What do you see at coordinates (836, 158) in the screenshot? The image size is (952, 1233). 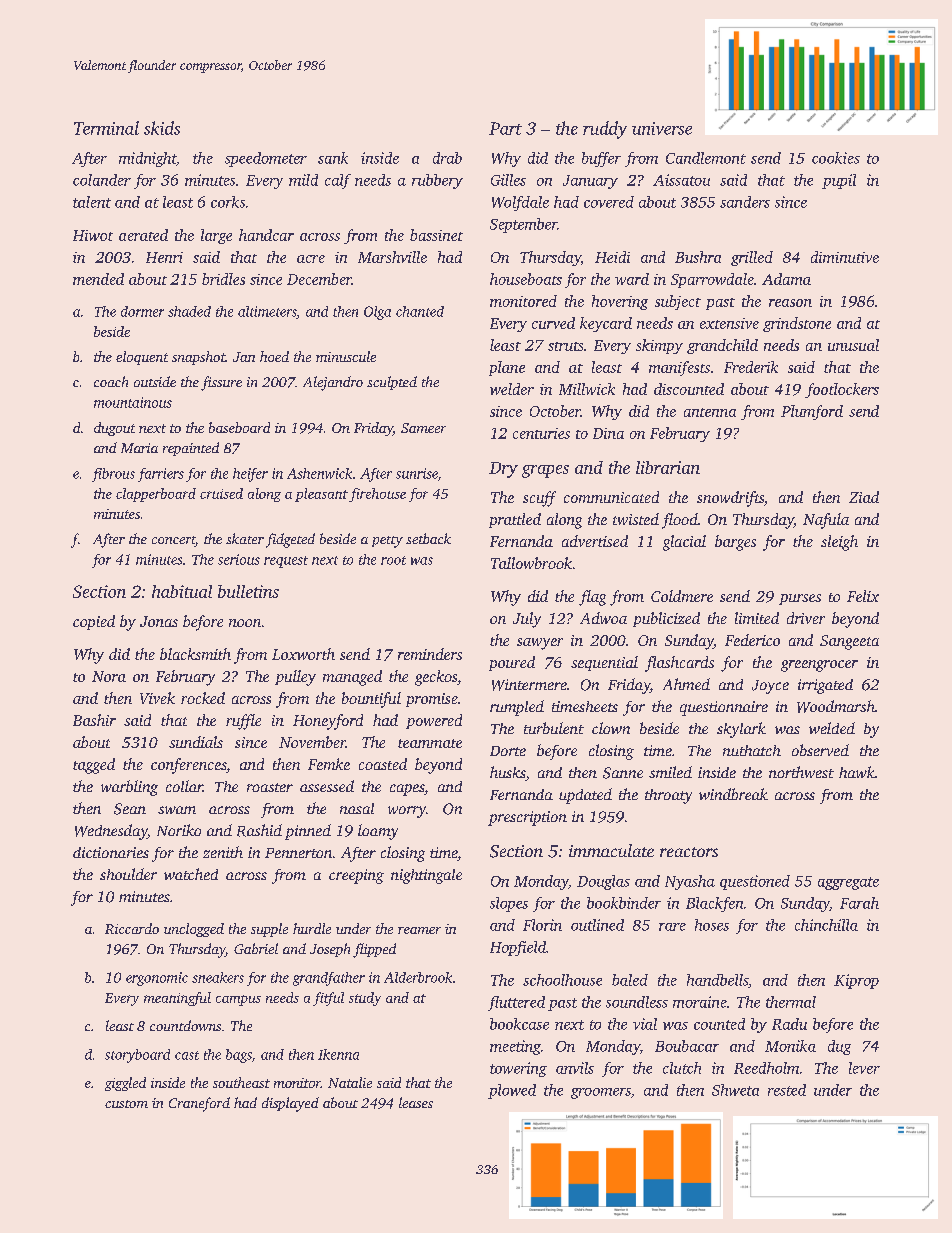 I see `cookies` at bounding box center [836, 158].
